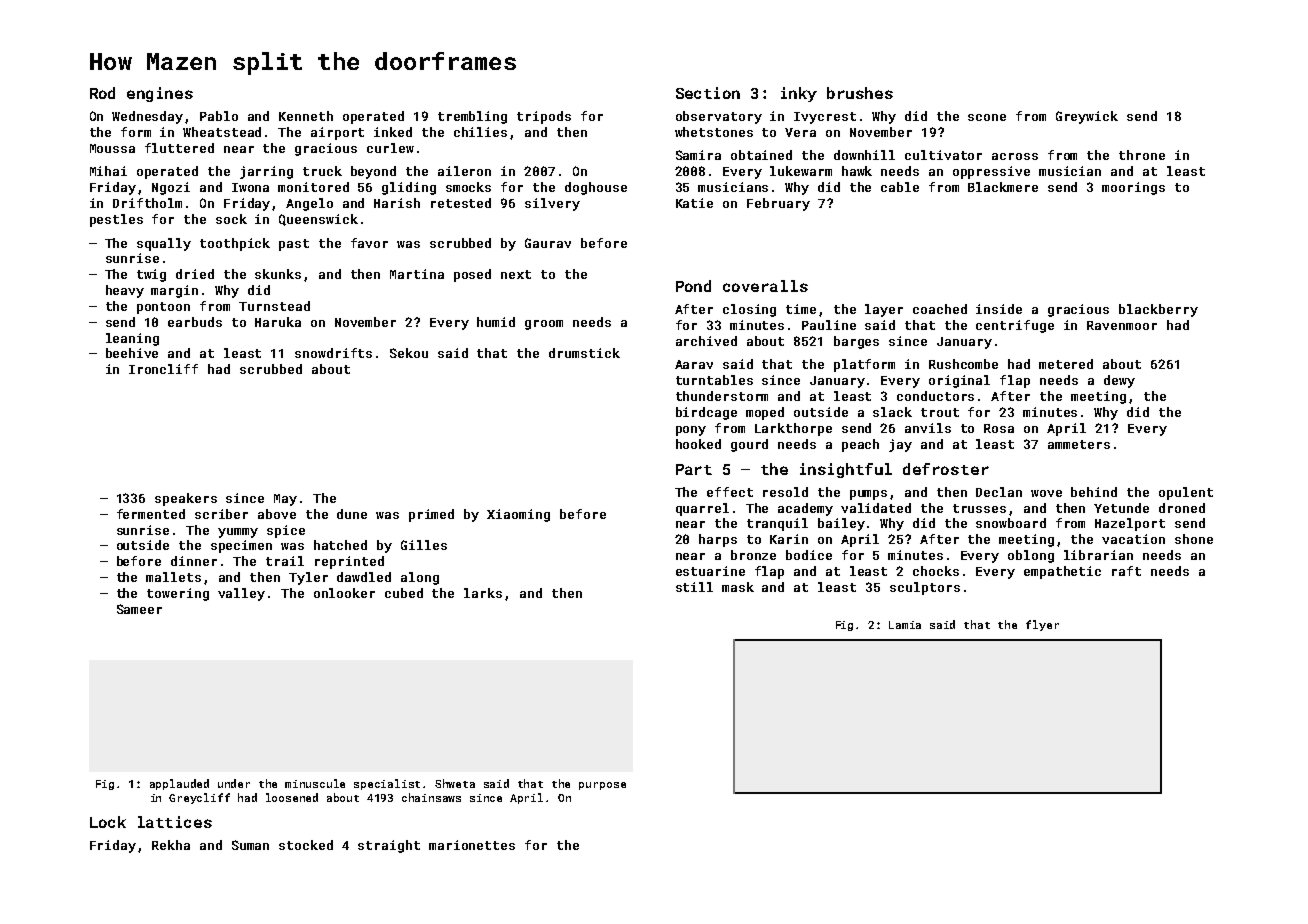  What do you see at coordinates (250, 187) in the screenshot?
I see `Iwona` at bounding box center [250, 187].
